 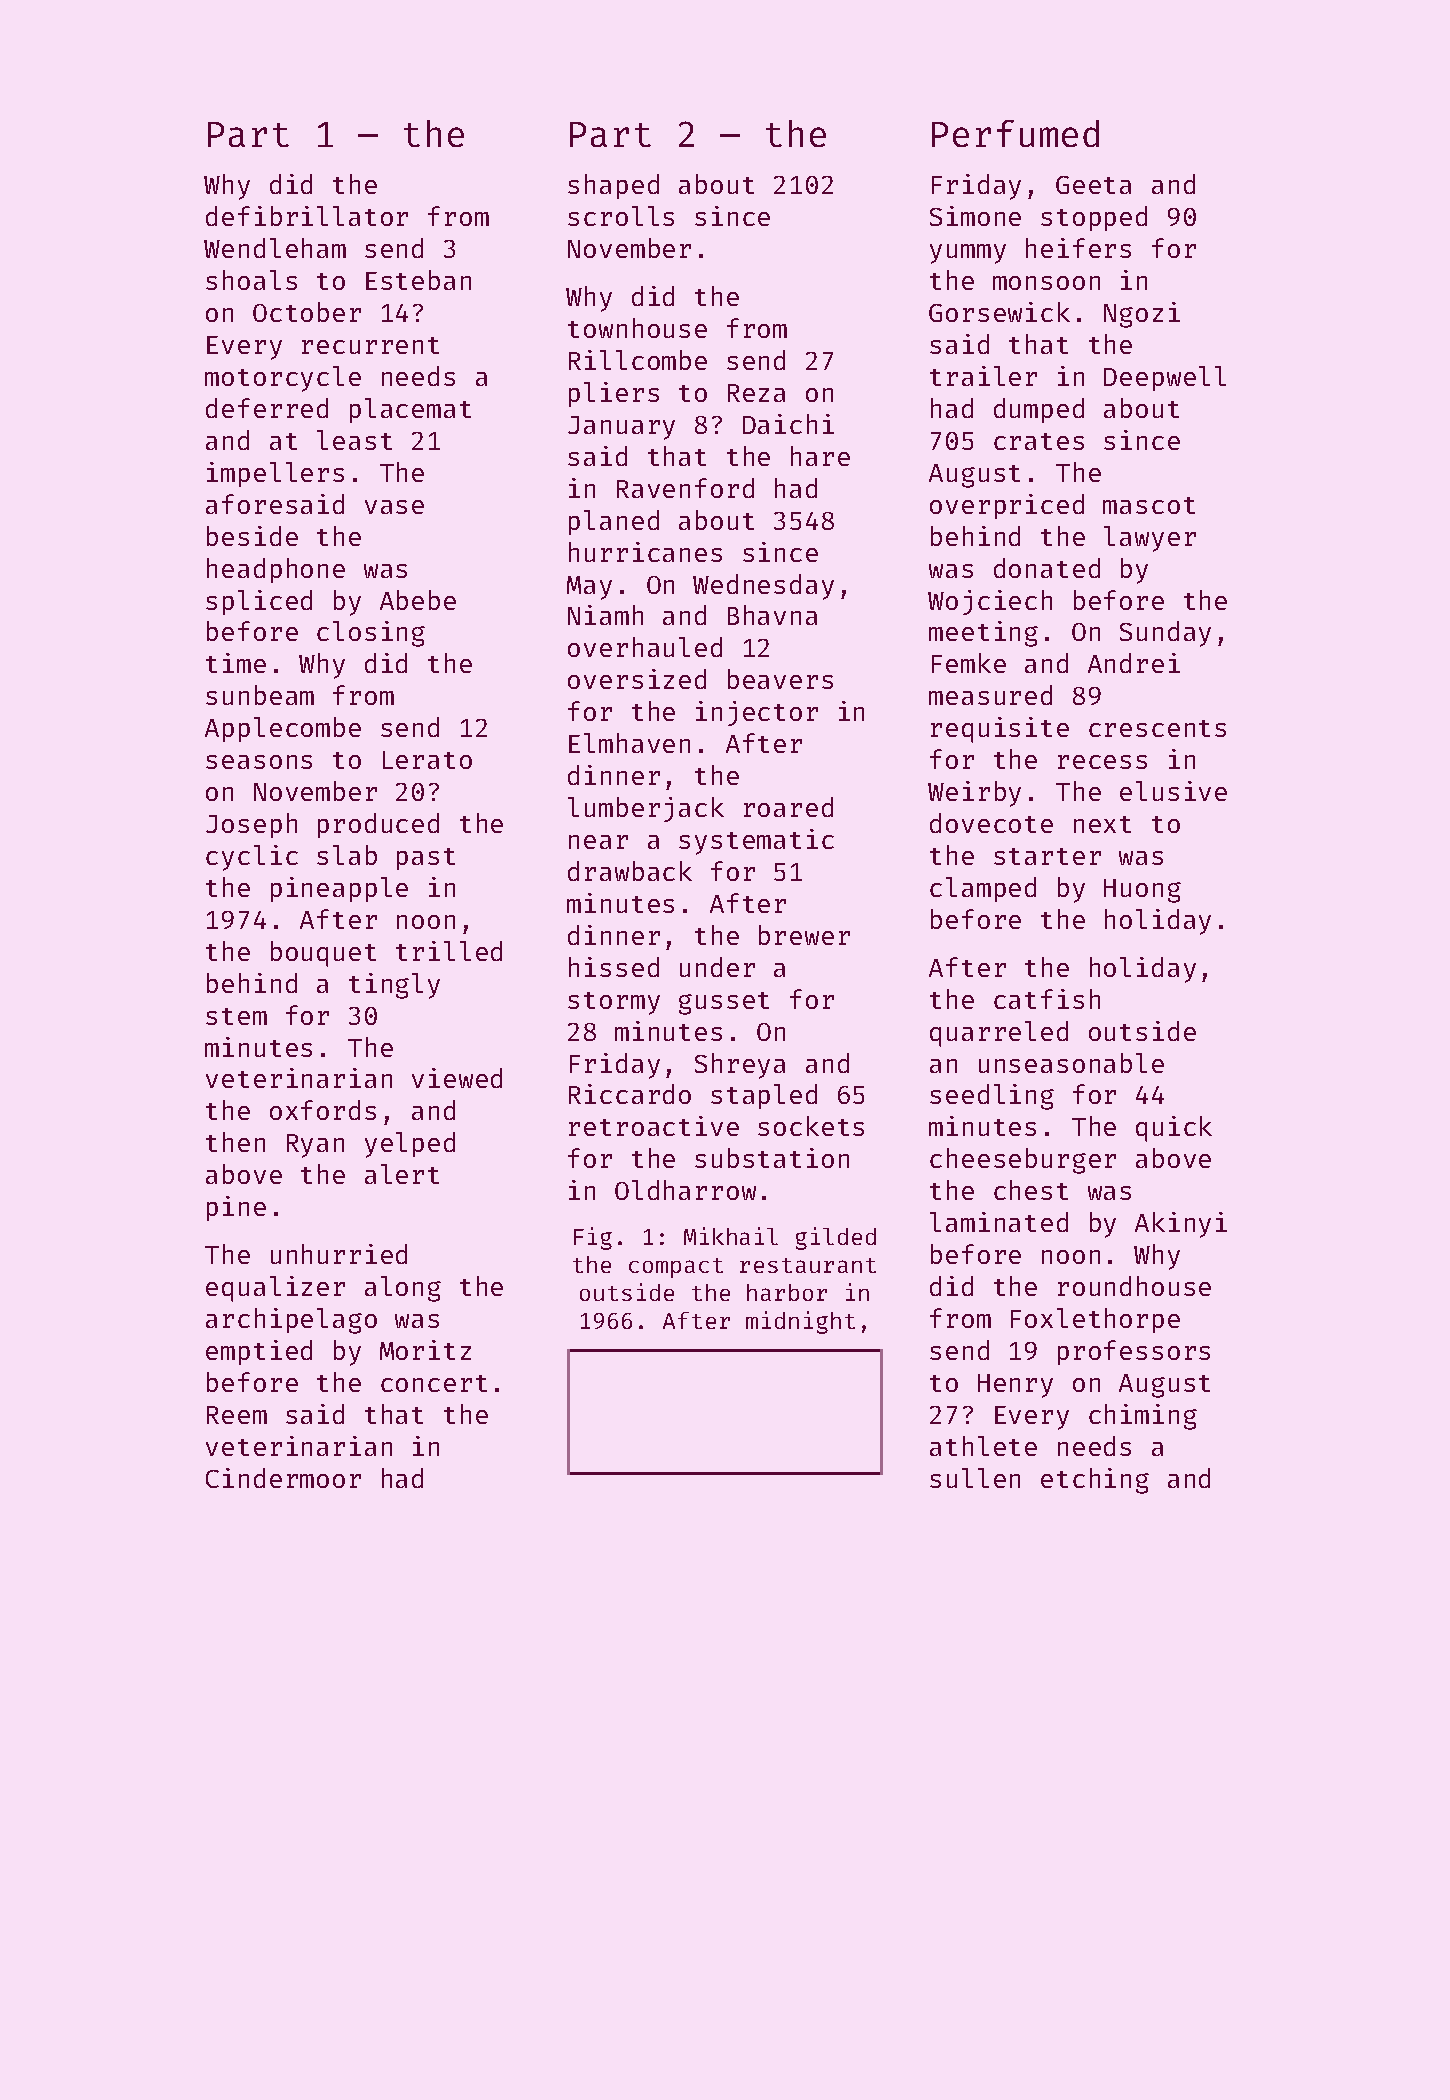 What do you see at coordinates (724, 1003) in the page?
I see `gusset` at bounding box center [724, 1003].
